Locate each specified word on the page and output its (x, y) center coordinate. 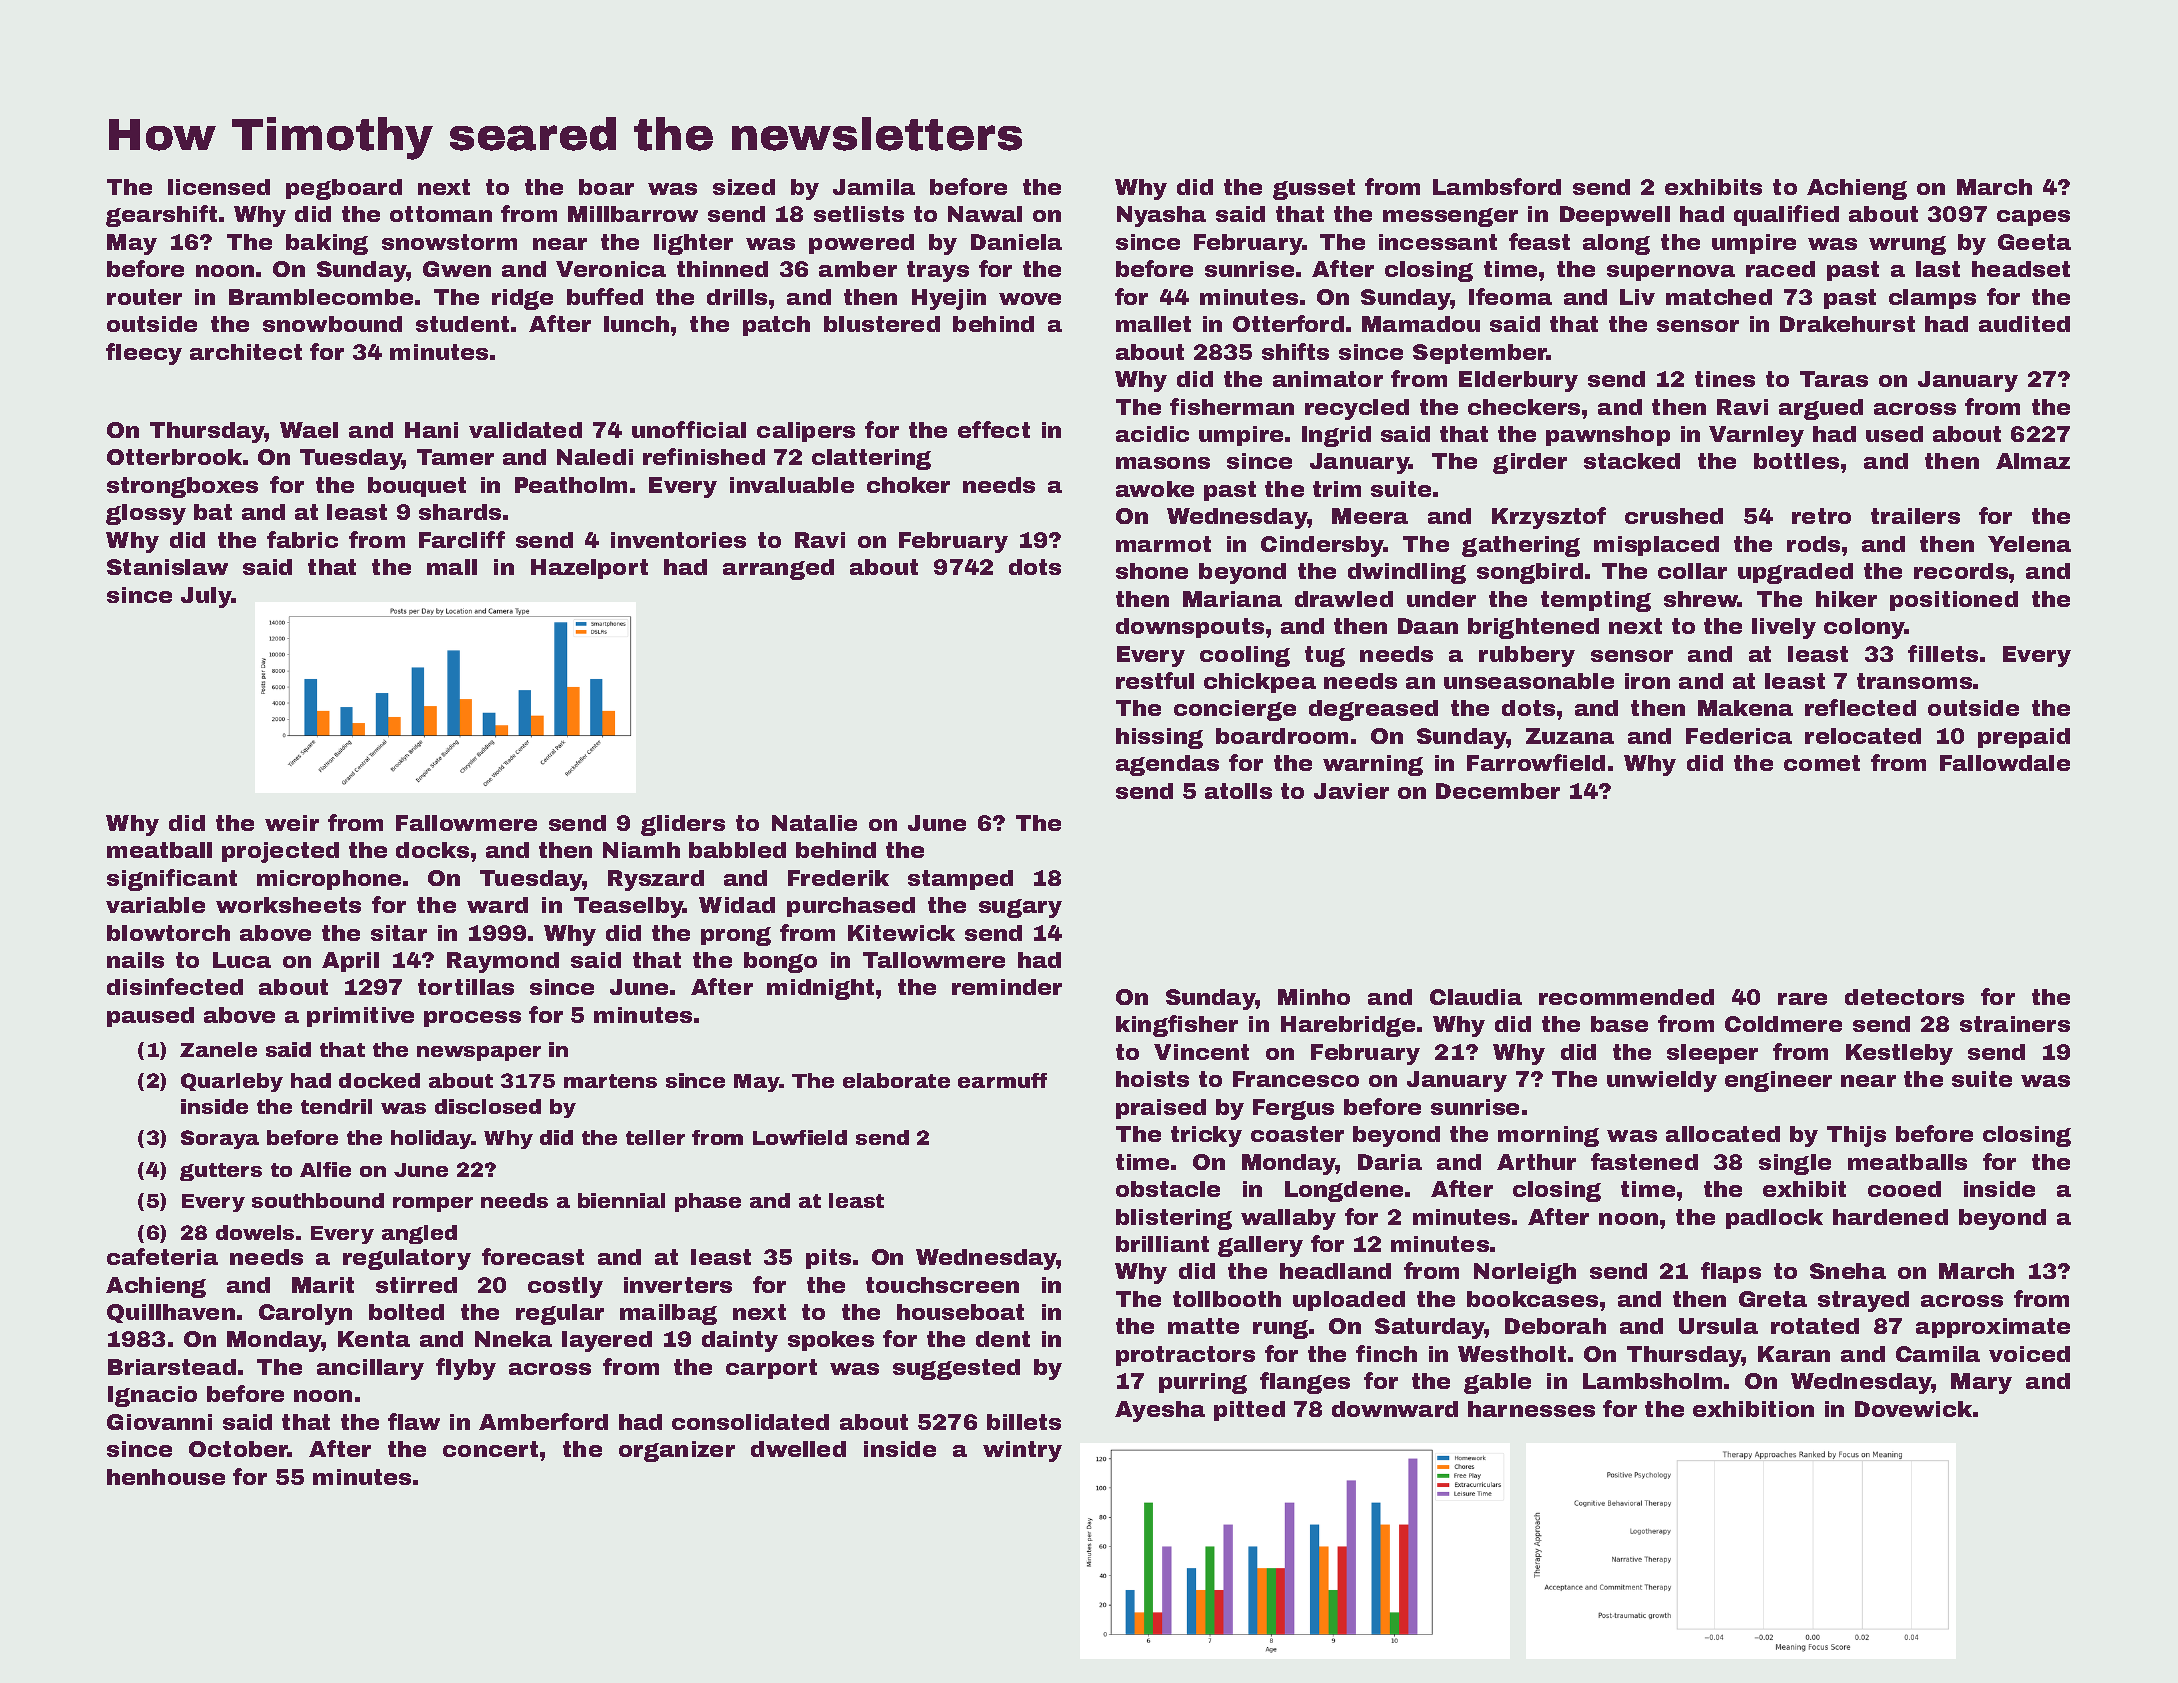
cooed (1904, 1189)
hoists (1152, 1079)
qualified (1786, 215)
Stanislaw (167, 567)
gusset (1314, 189)
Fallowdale (2005, 763)
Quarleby (232, 1082)
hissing (1159, 738)
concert (490, 1449)
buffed (605, 296)
